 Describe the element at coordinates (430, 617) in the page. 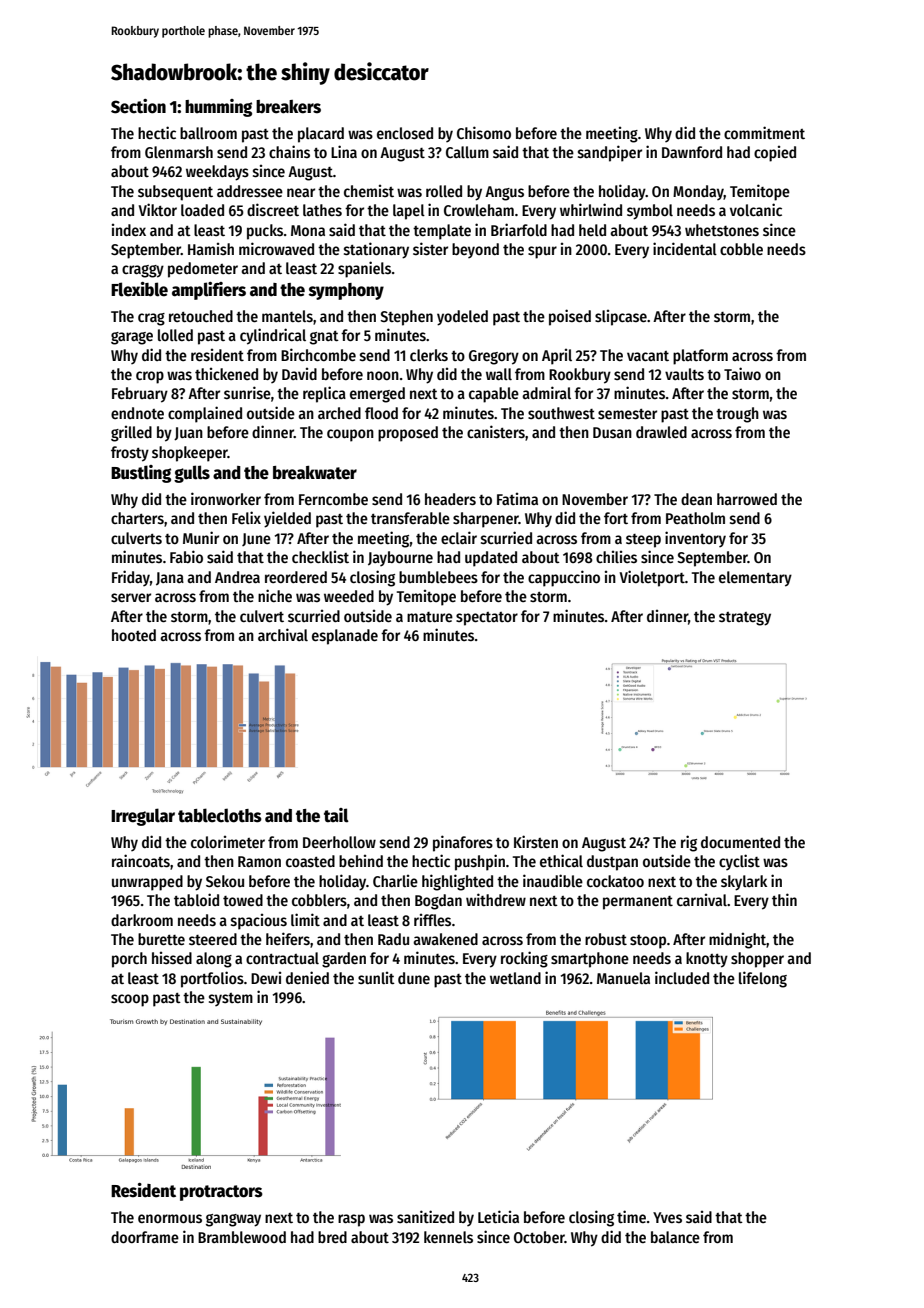

I see `mature` at that location.
